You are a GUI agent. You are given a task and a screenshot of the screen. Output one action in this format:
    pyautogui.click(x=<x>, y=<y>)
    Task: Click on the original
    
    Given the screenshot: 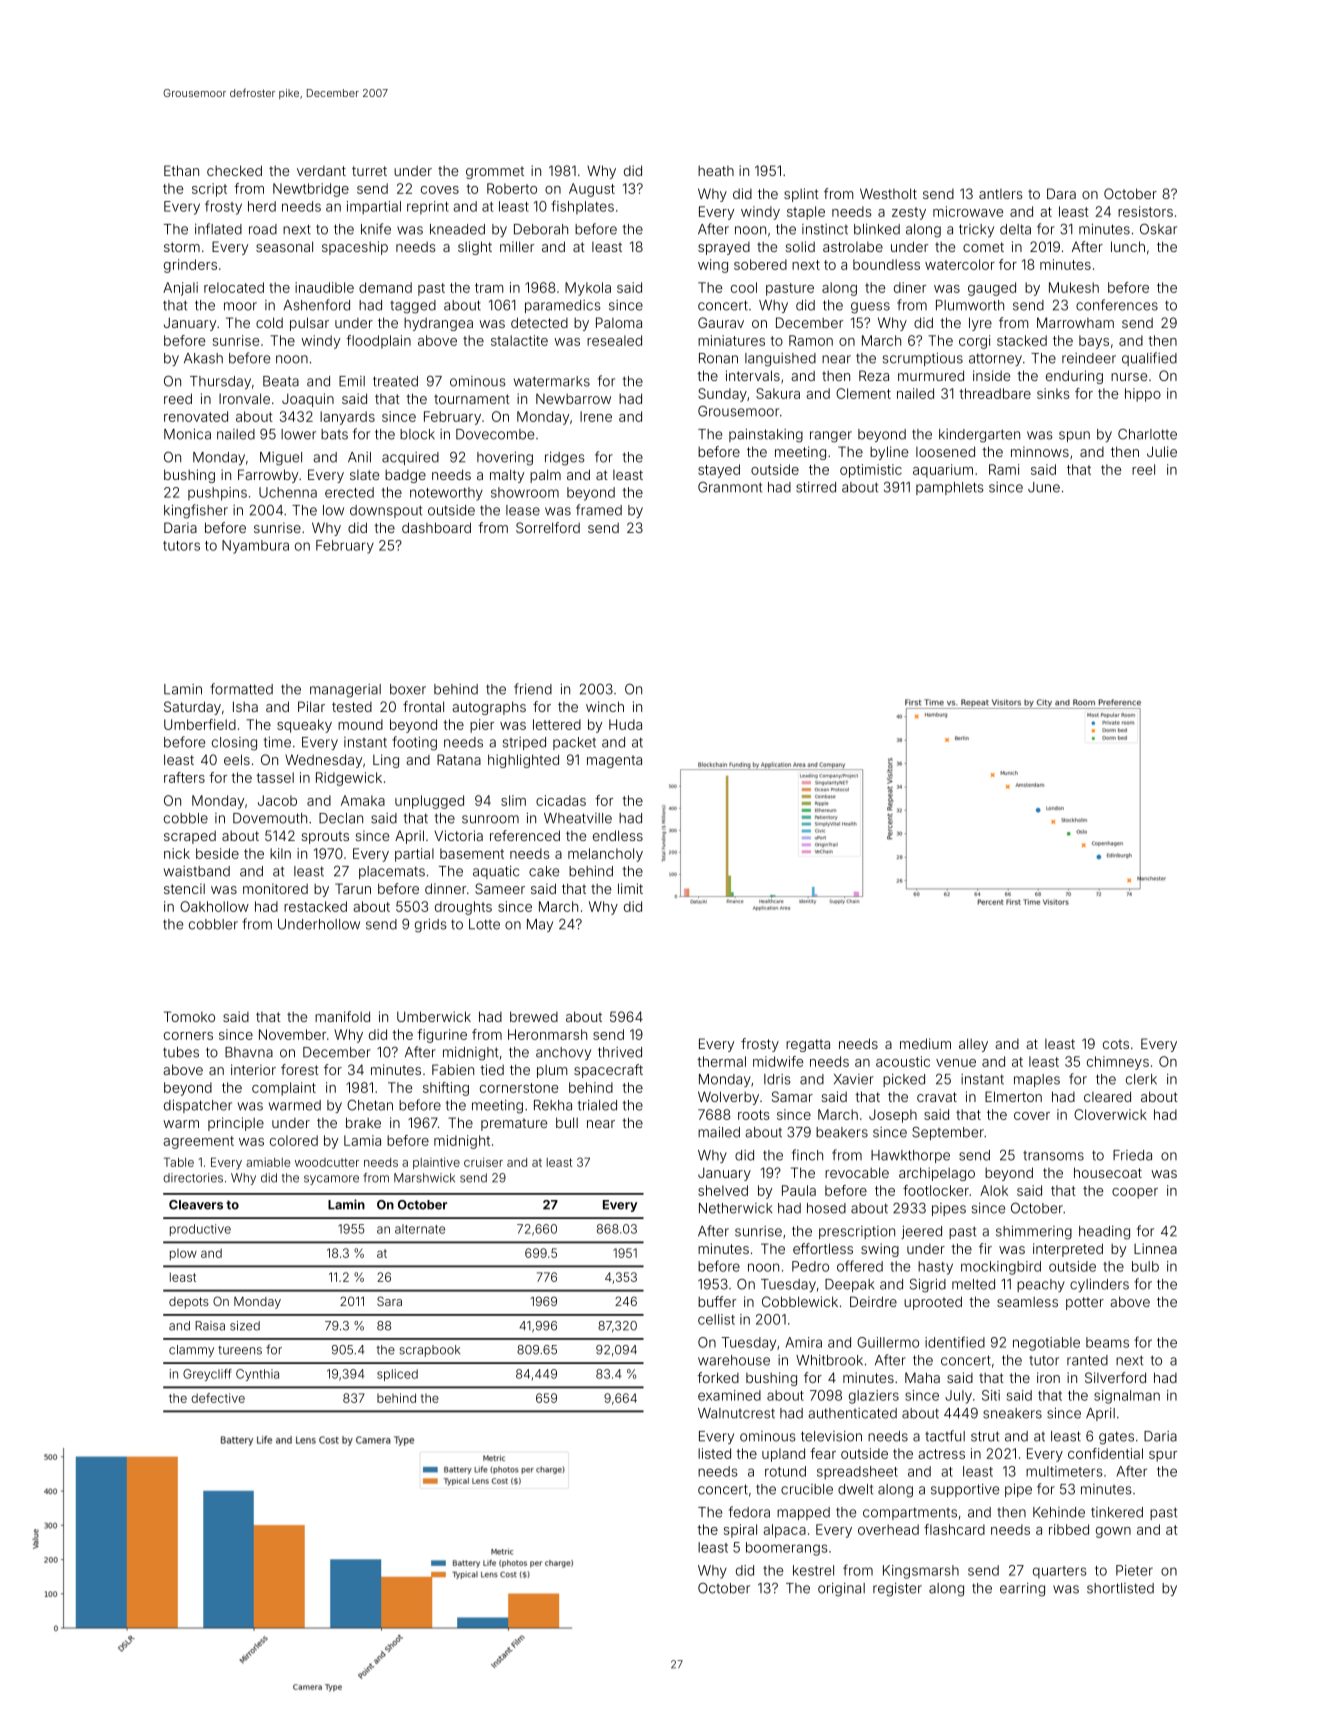 What is the action you would take?
    pyautogui.click(x=841, y=1590)
